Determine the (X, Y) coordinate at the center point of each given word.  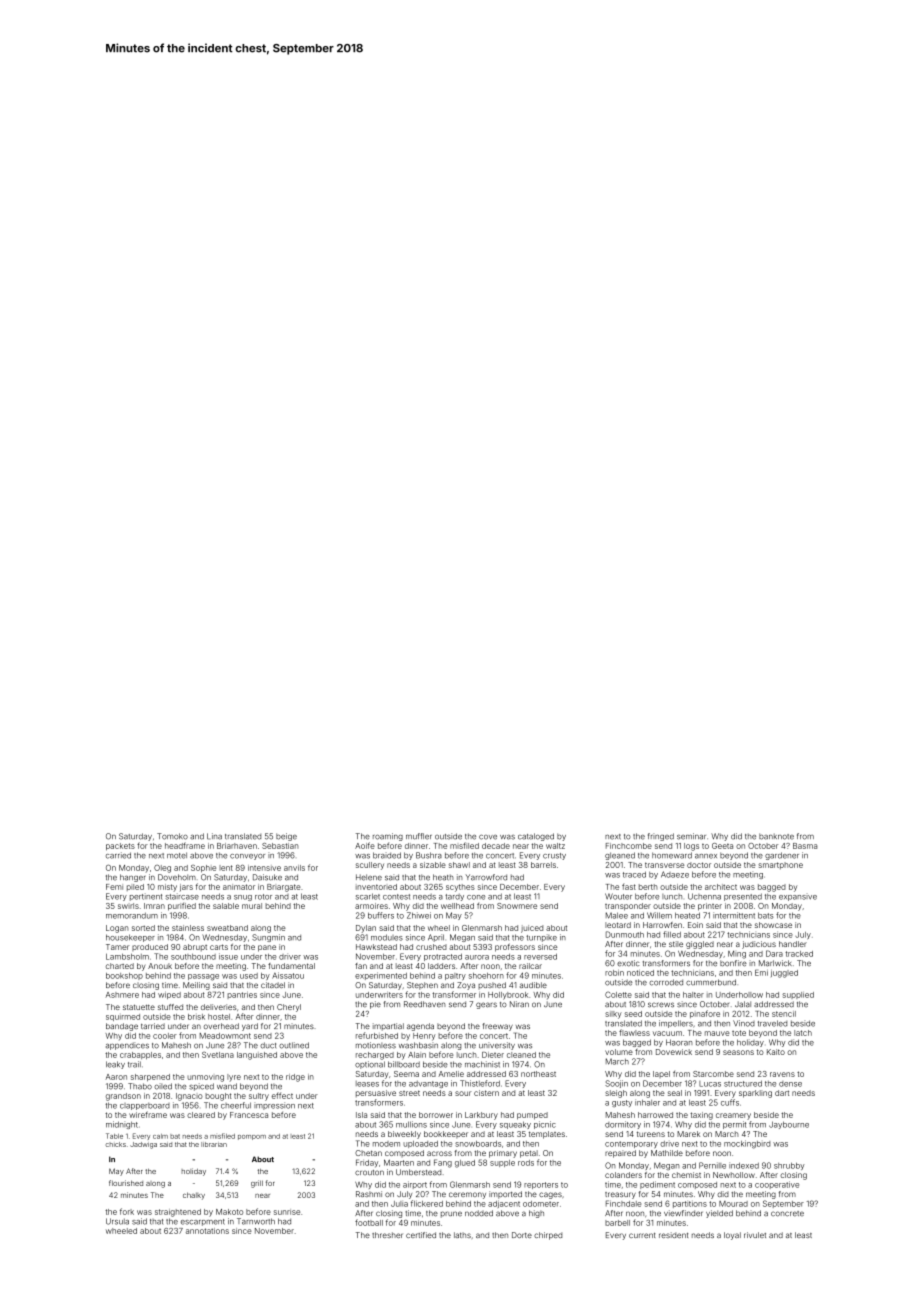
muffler (419, 836)
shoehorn (486, 976)
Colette (618, 994)
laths (462, 1235)
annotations (207, 1231)
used (249, 976)
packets (120, 847)
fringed (661, 837)
